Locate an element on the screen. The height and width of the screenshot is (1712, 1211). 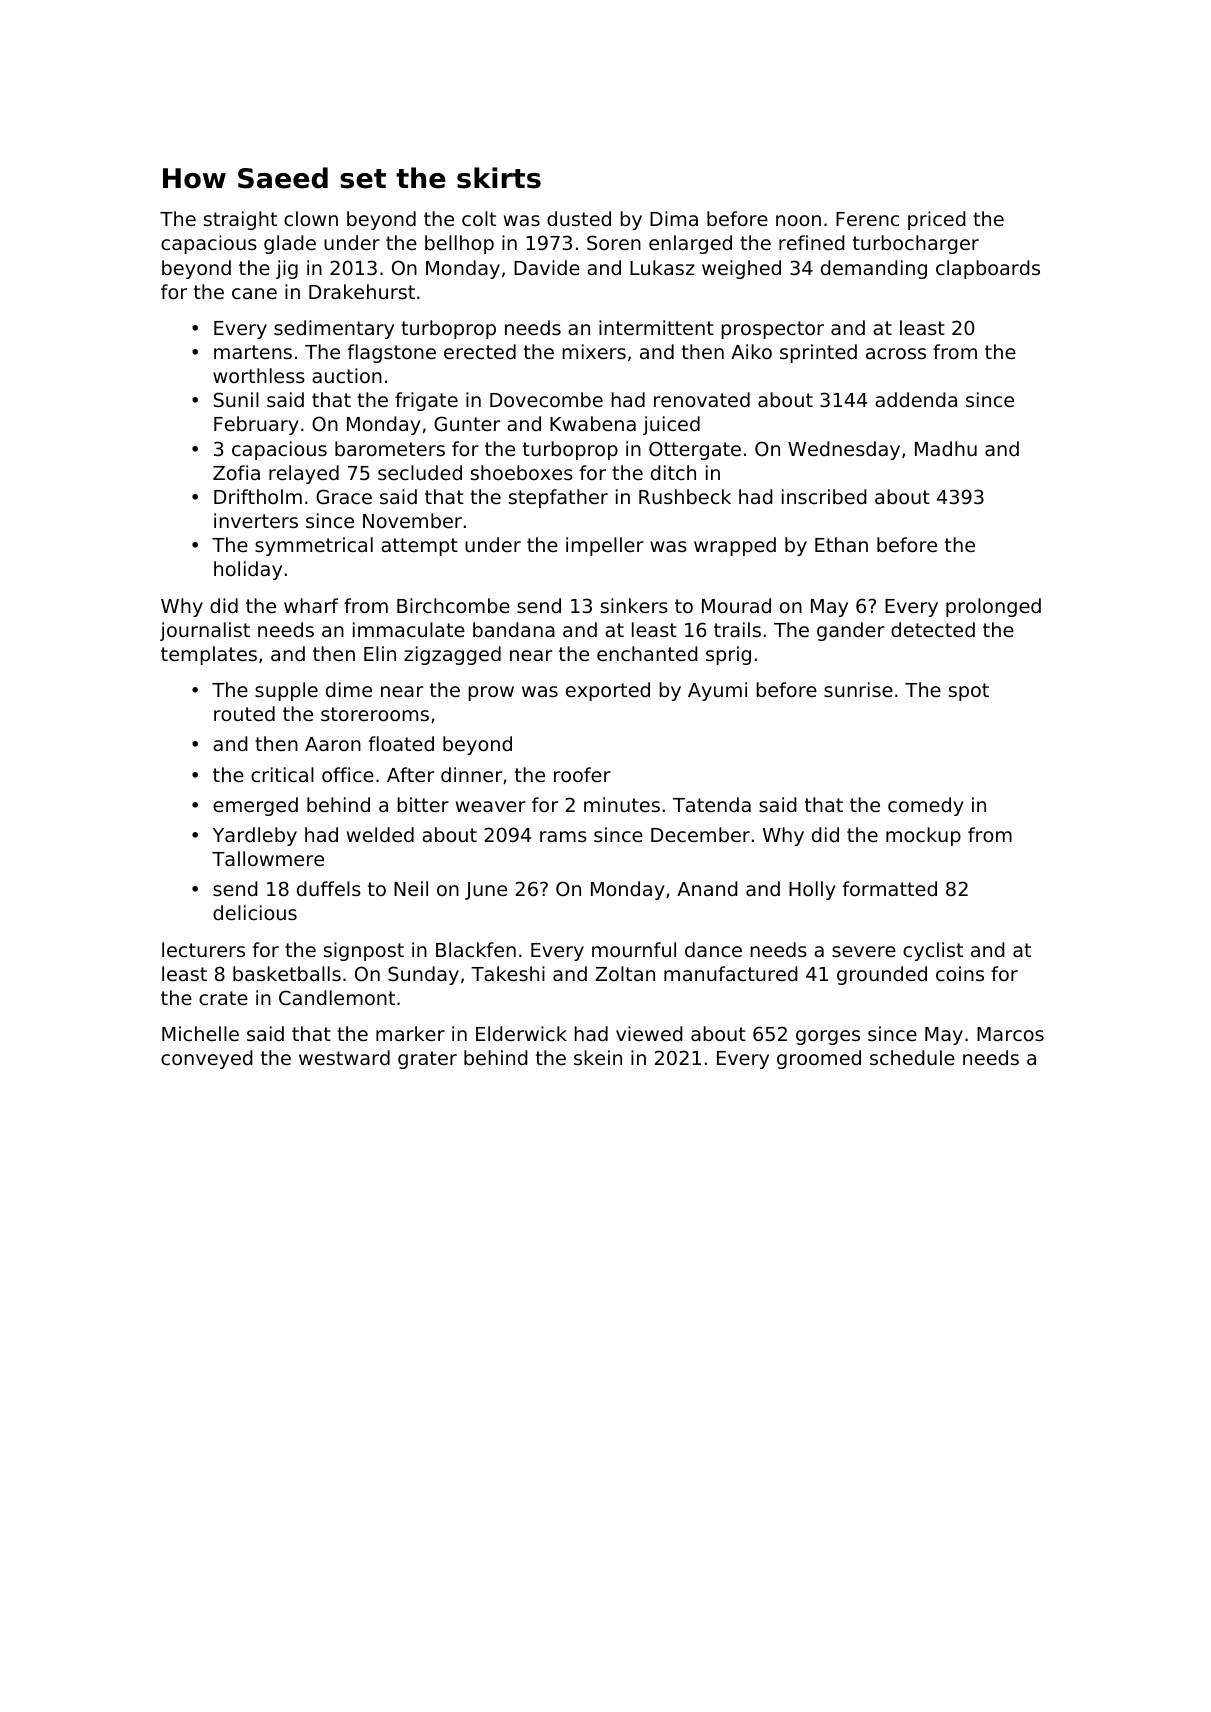
cyclist is located at coordinates (933, 951).
